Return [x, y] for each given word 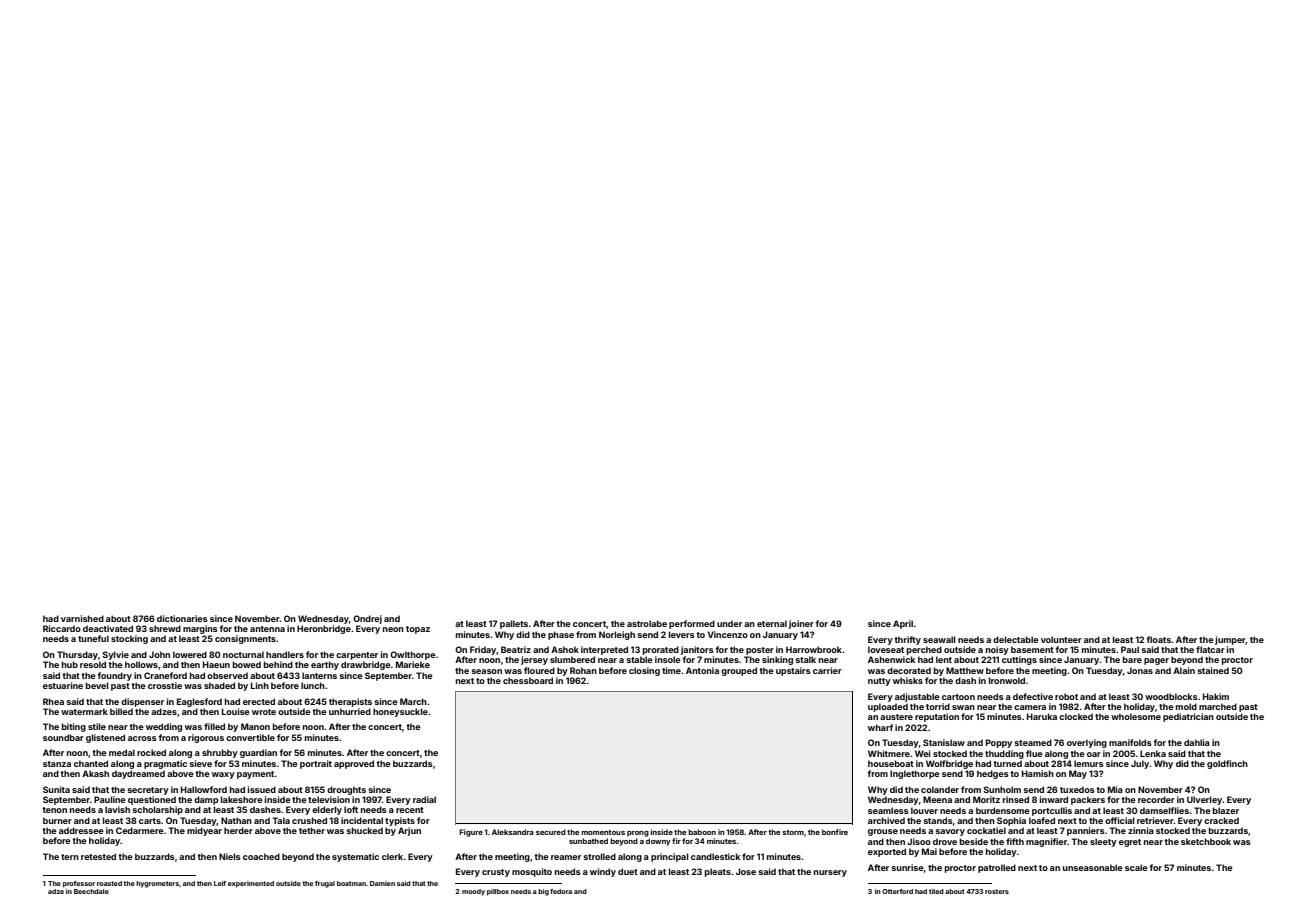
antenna [267, 629]
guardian [258, 753]
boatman [351, 883]
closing [644, 671]
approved [354, 764]
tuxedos [1077, 789]
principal [670, 857]
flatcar [1210, 649]
